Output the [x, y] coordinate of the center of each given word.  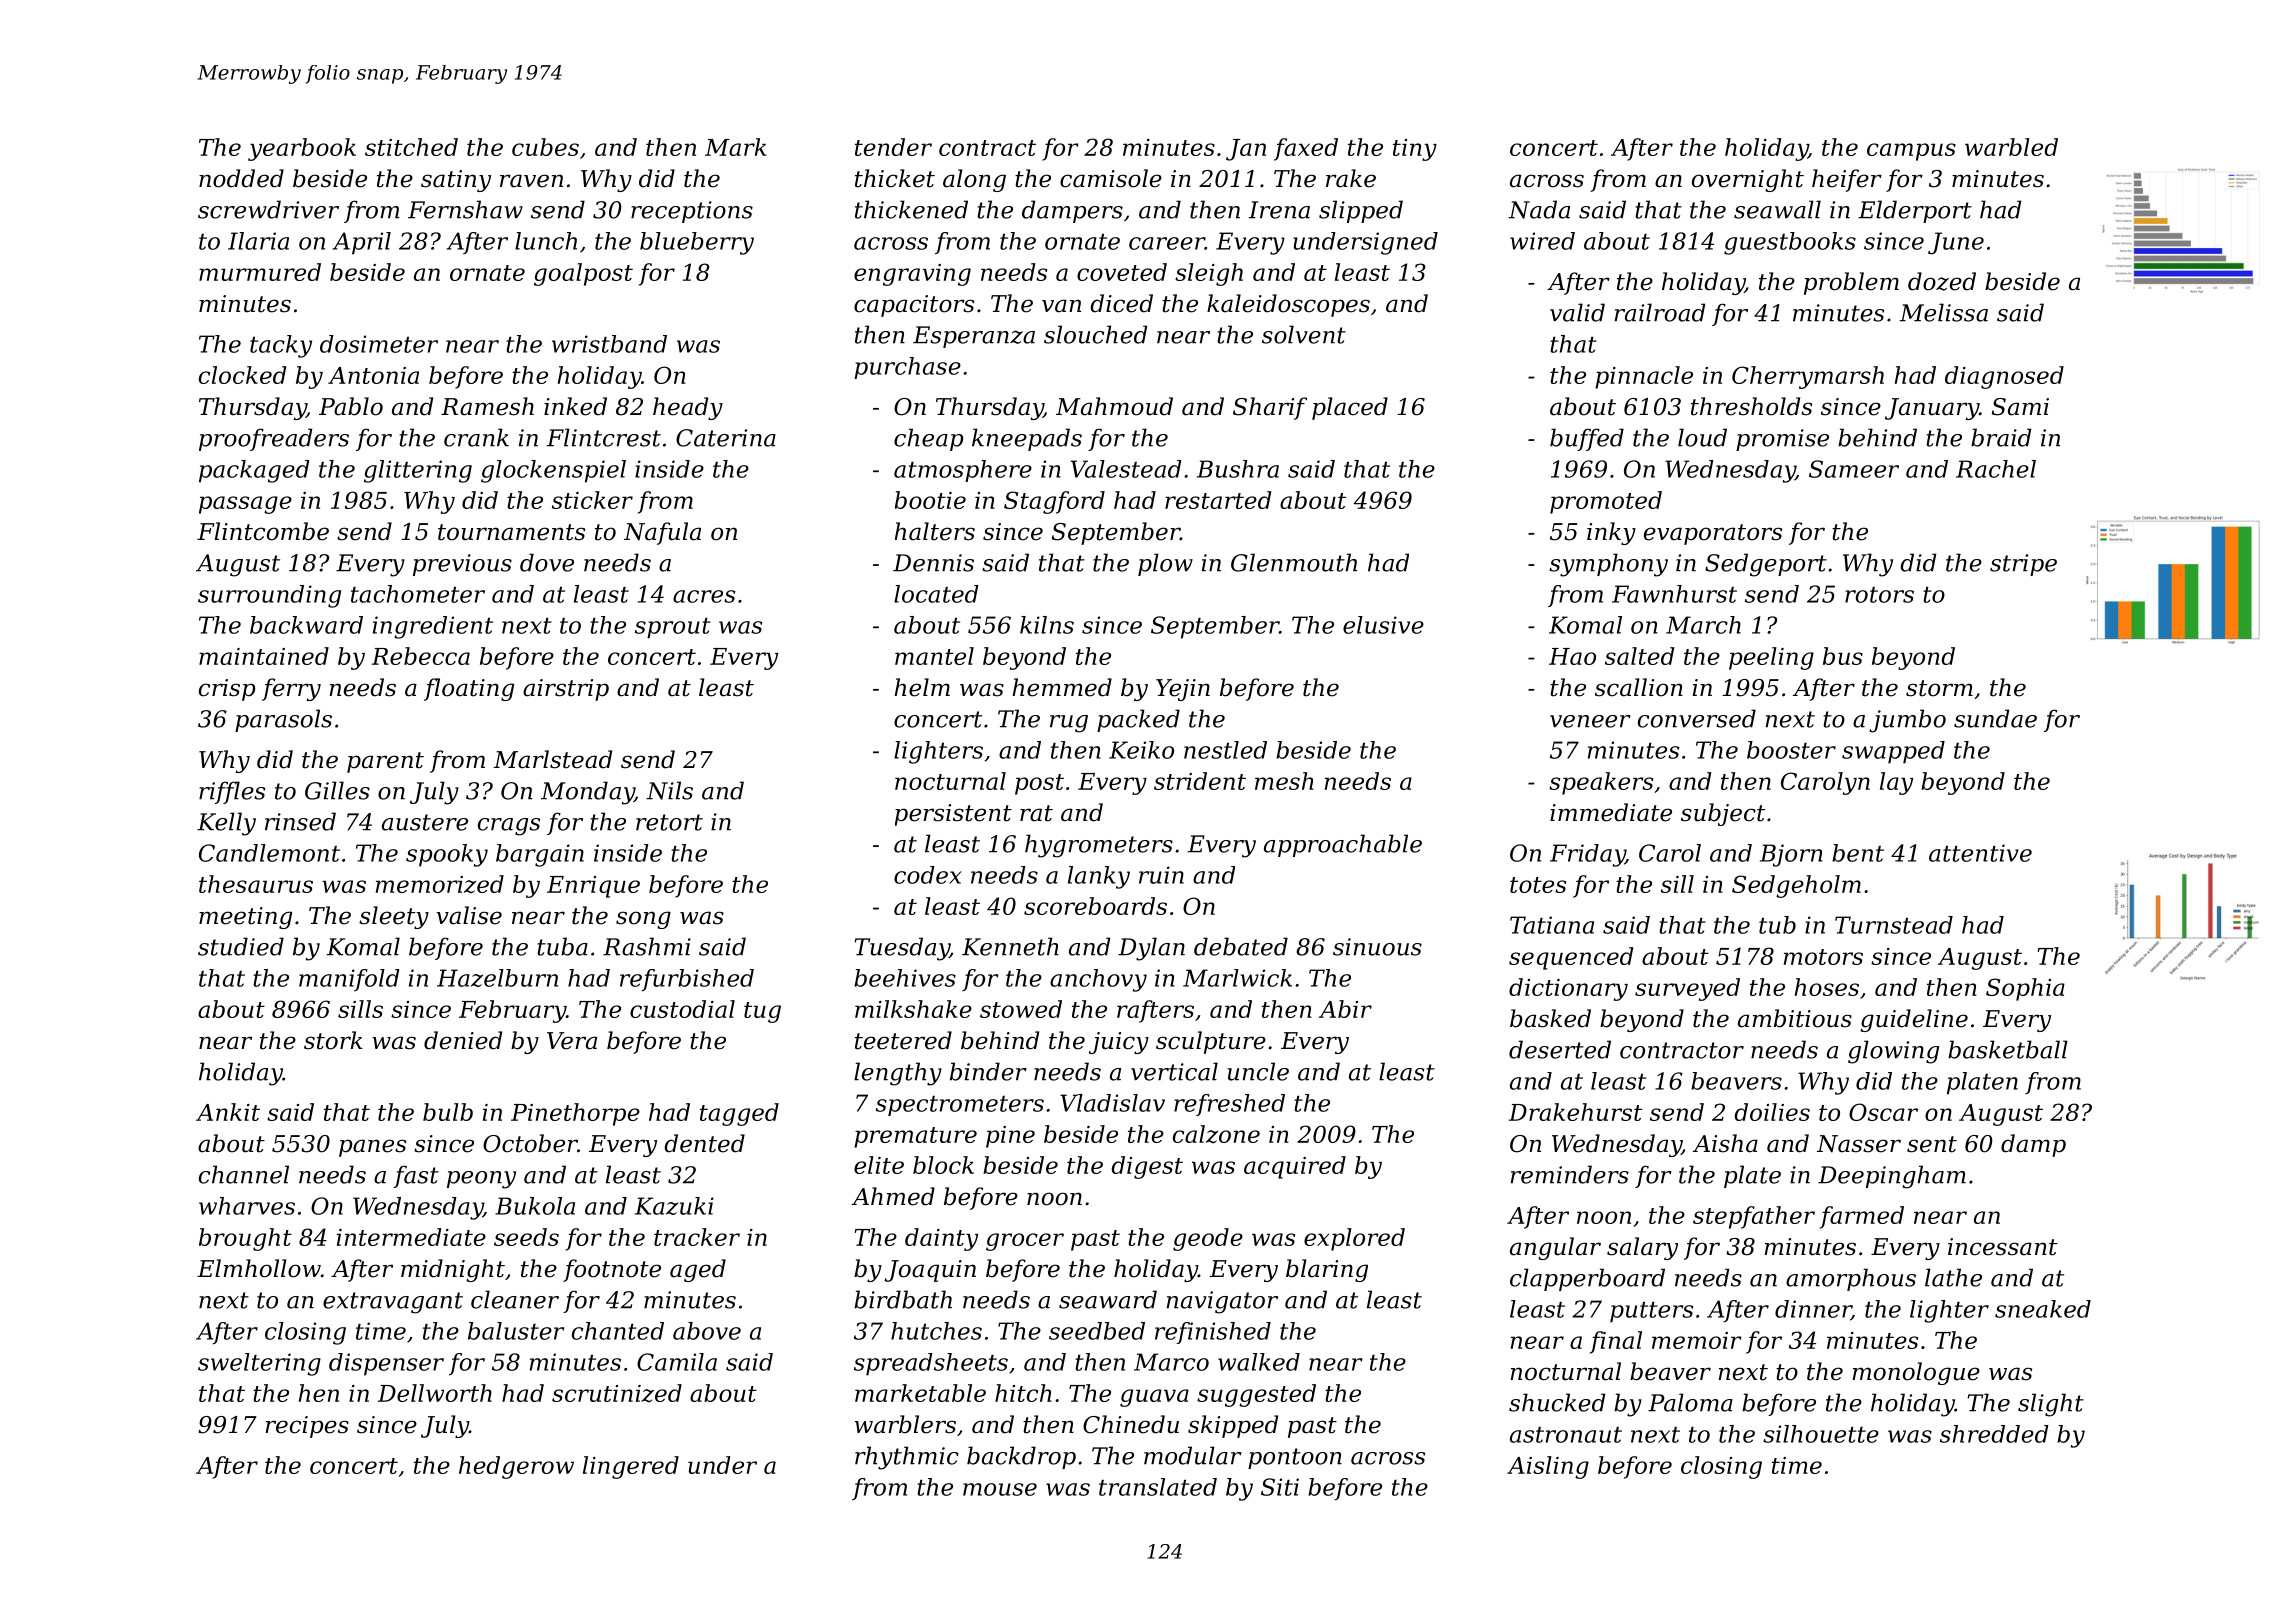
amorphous [1851, 1279]
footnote [612, 1270]
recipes [307, 1427]
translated [1158, 1487]
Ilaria [258, 241]
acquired [1295, 1167]
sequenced [1571, 958]
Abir [1345, 1009]
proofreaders [274, 439]
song [643, 920]
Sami [2020, 407]
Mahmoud [1114, 406]
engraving [912, 275]
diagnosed [2004, 377]
